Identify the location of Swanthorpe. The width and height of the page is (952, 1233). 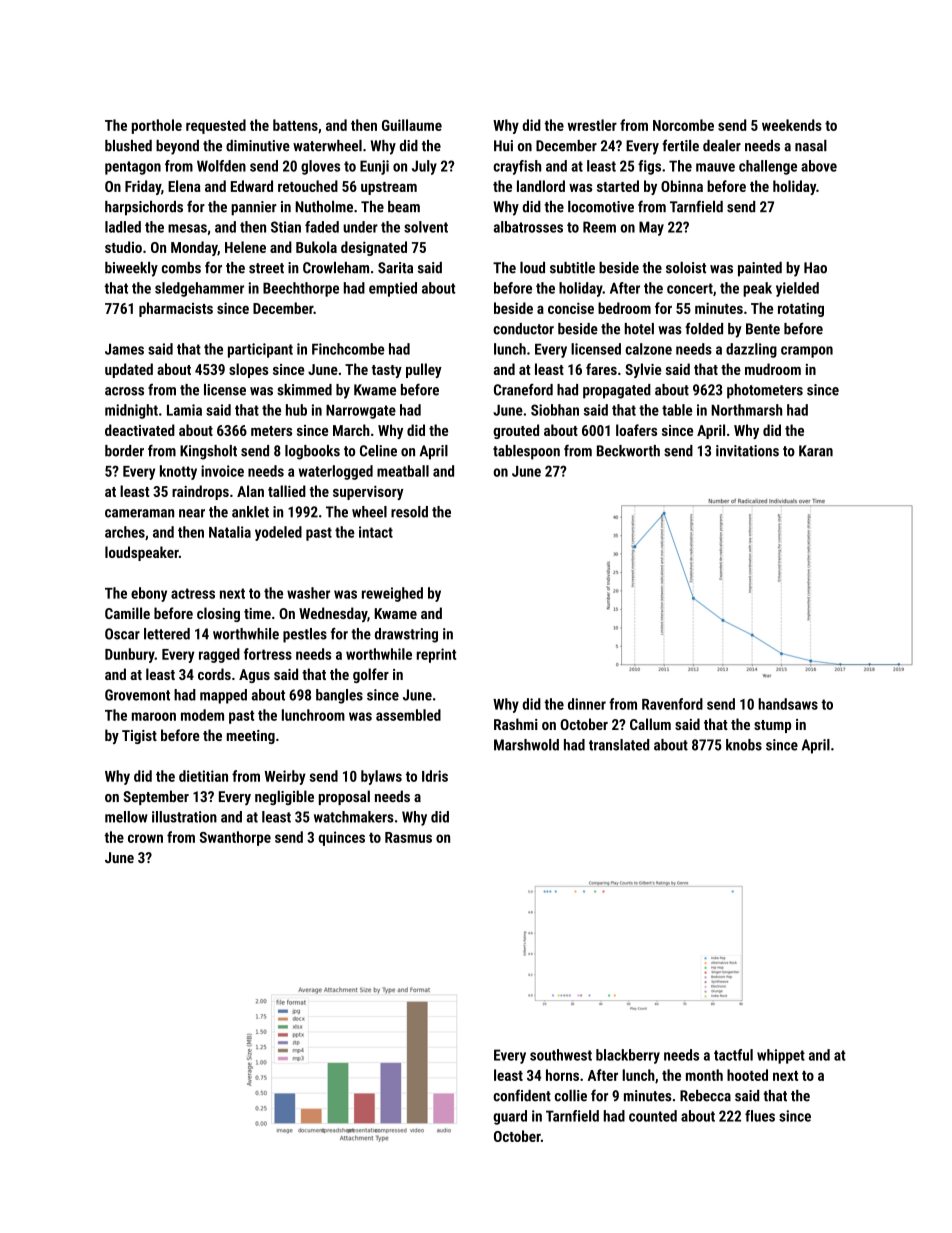
(235, 838).
